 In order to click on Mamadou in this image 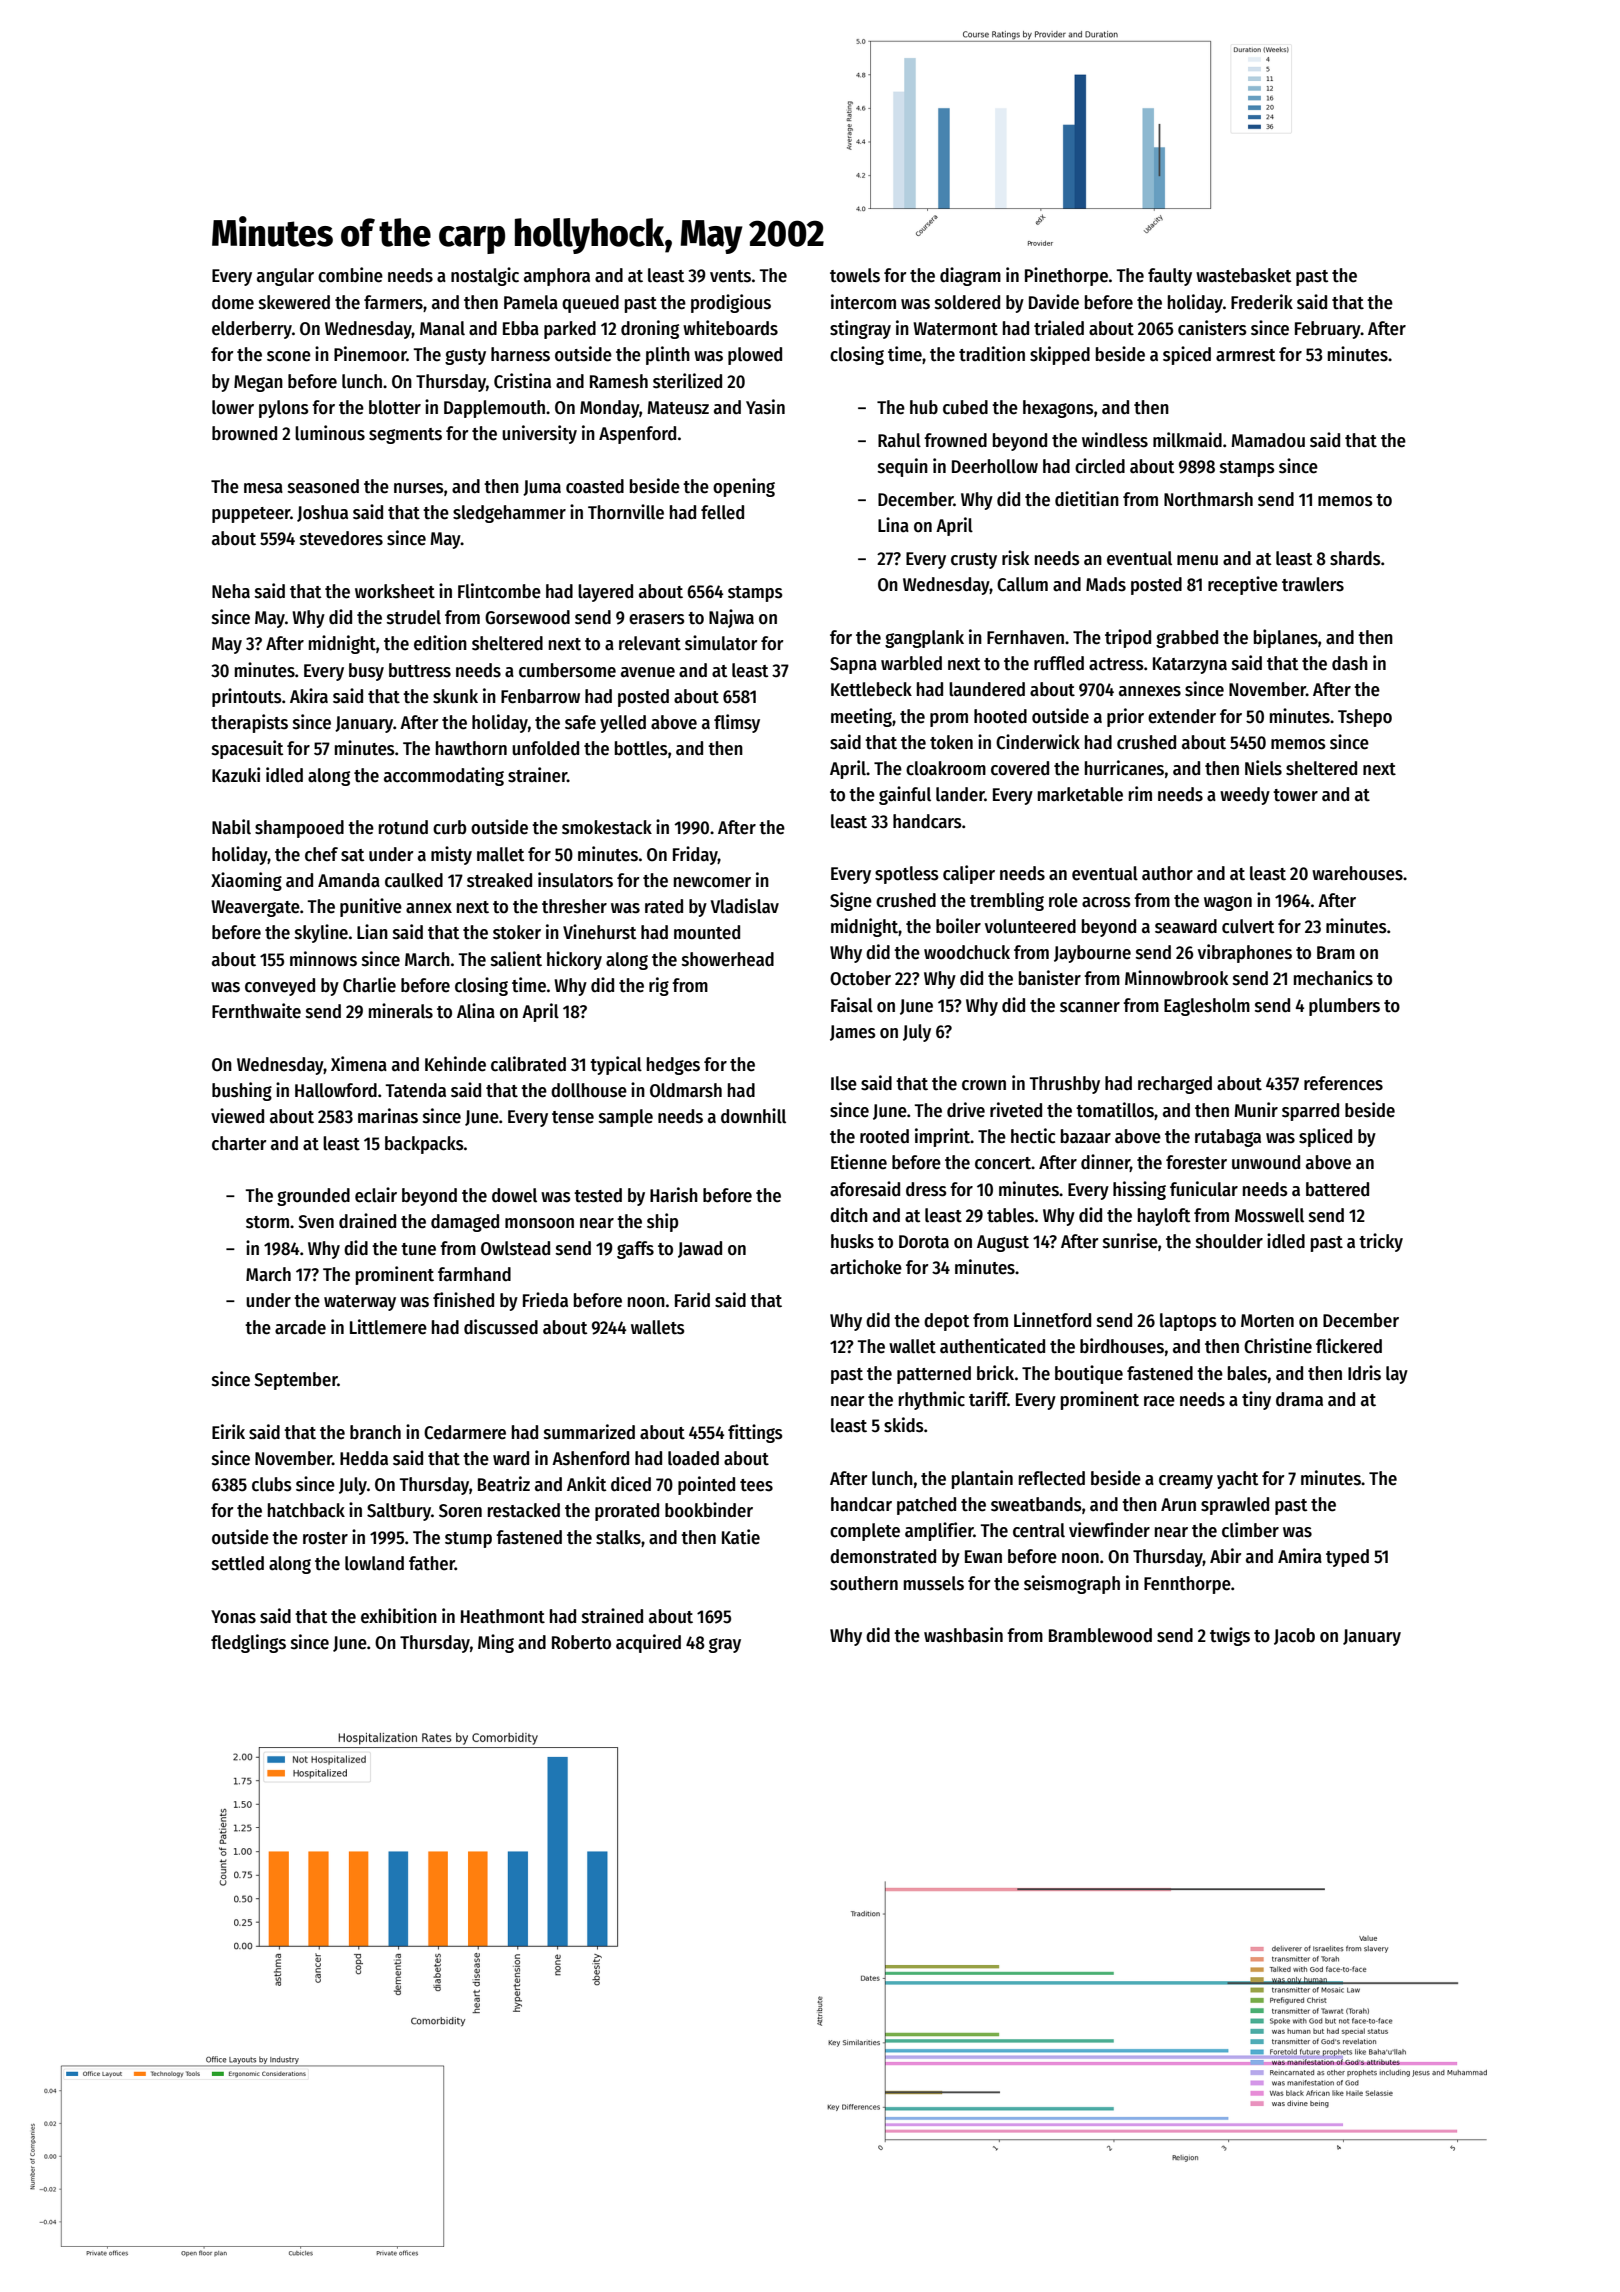, I will do `click(1268, 440)`.
